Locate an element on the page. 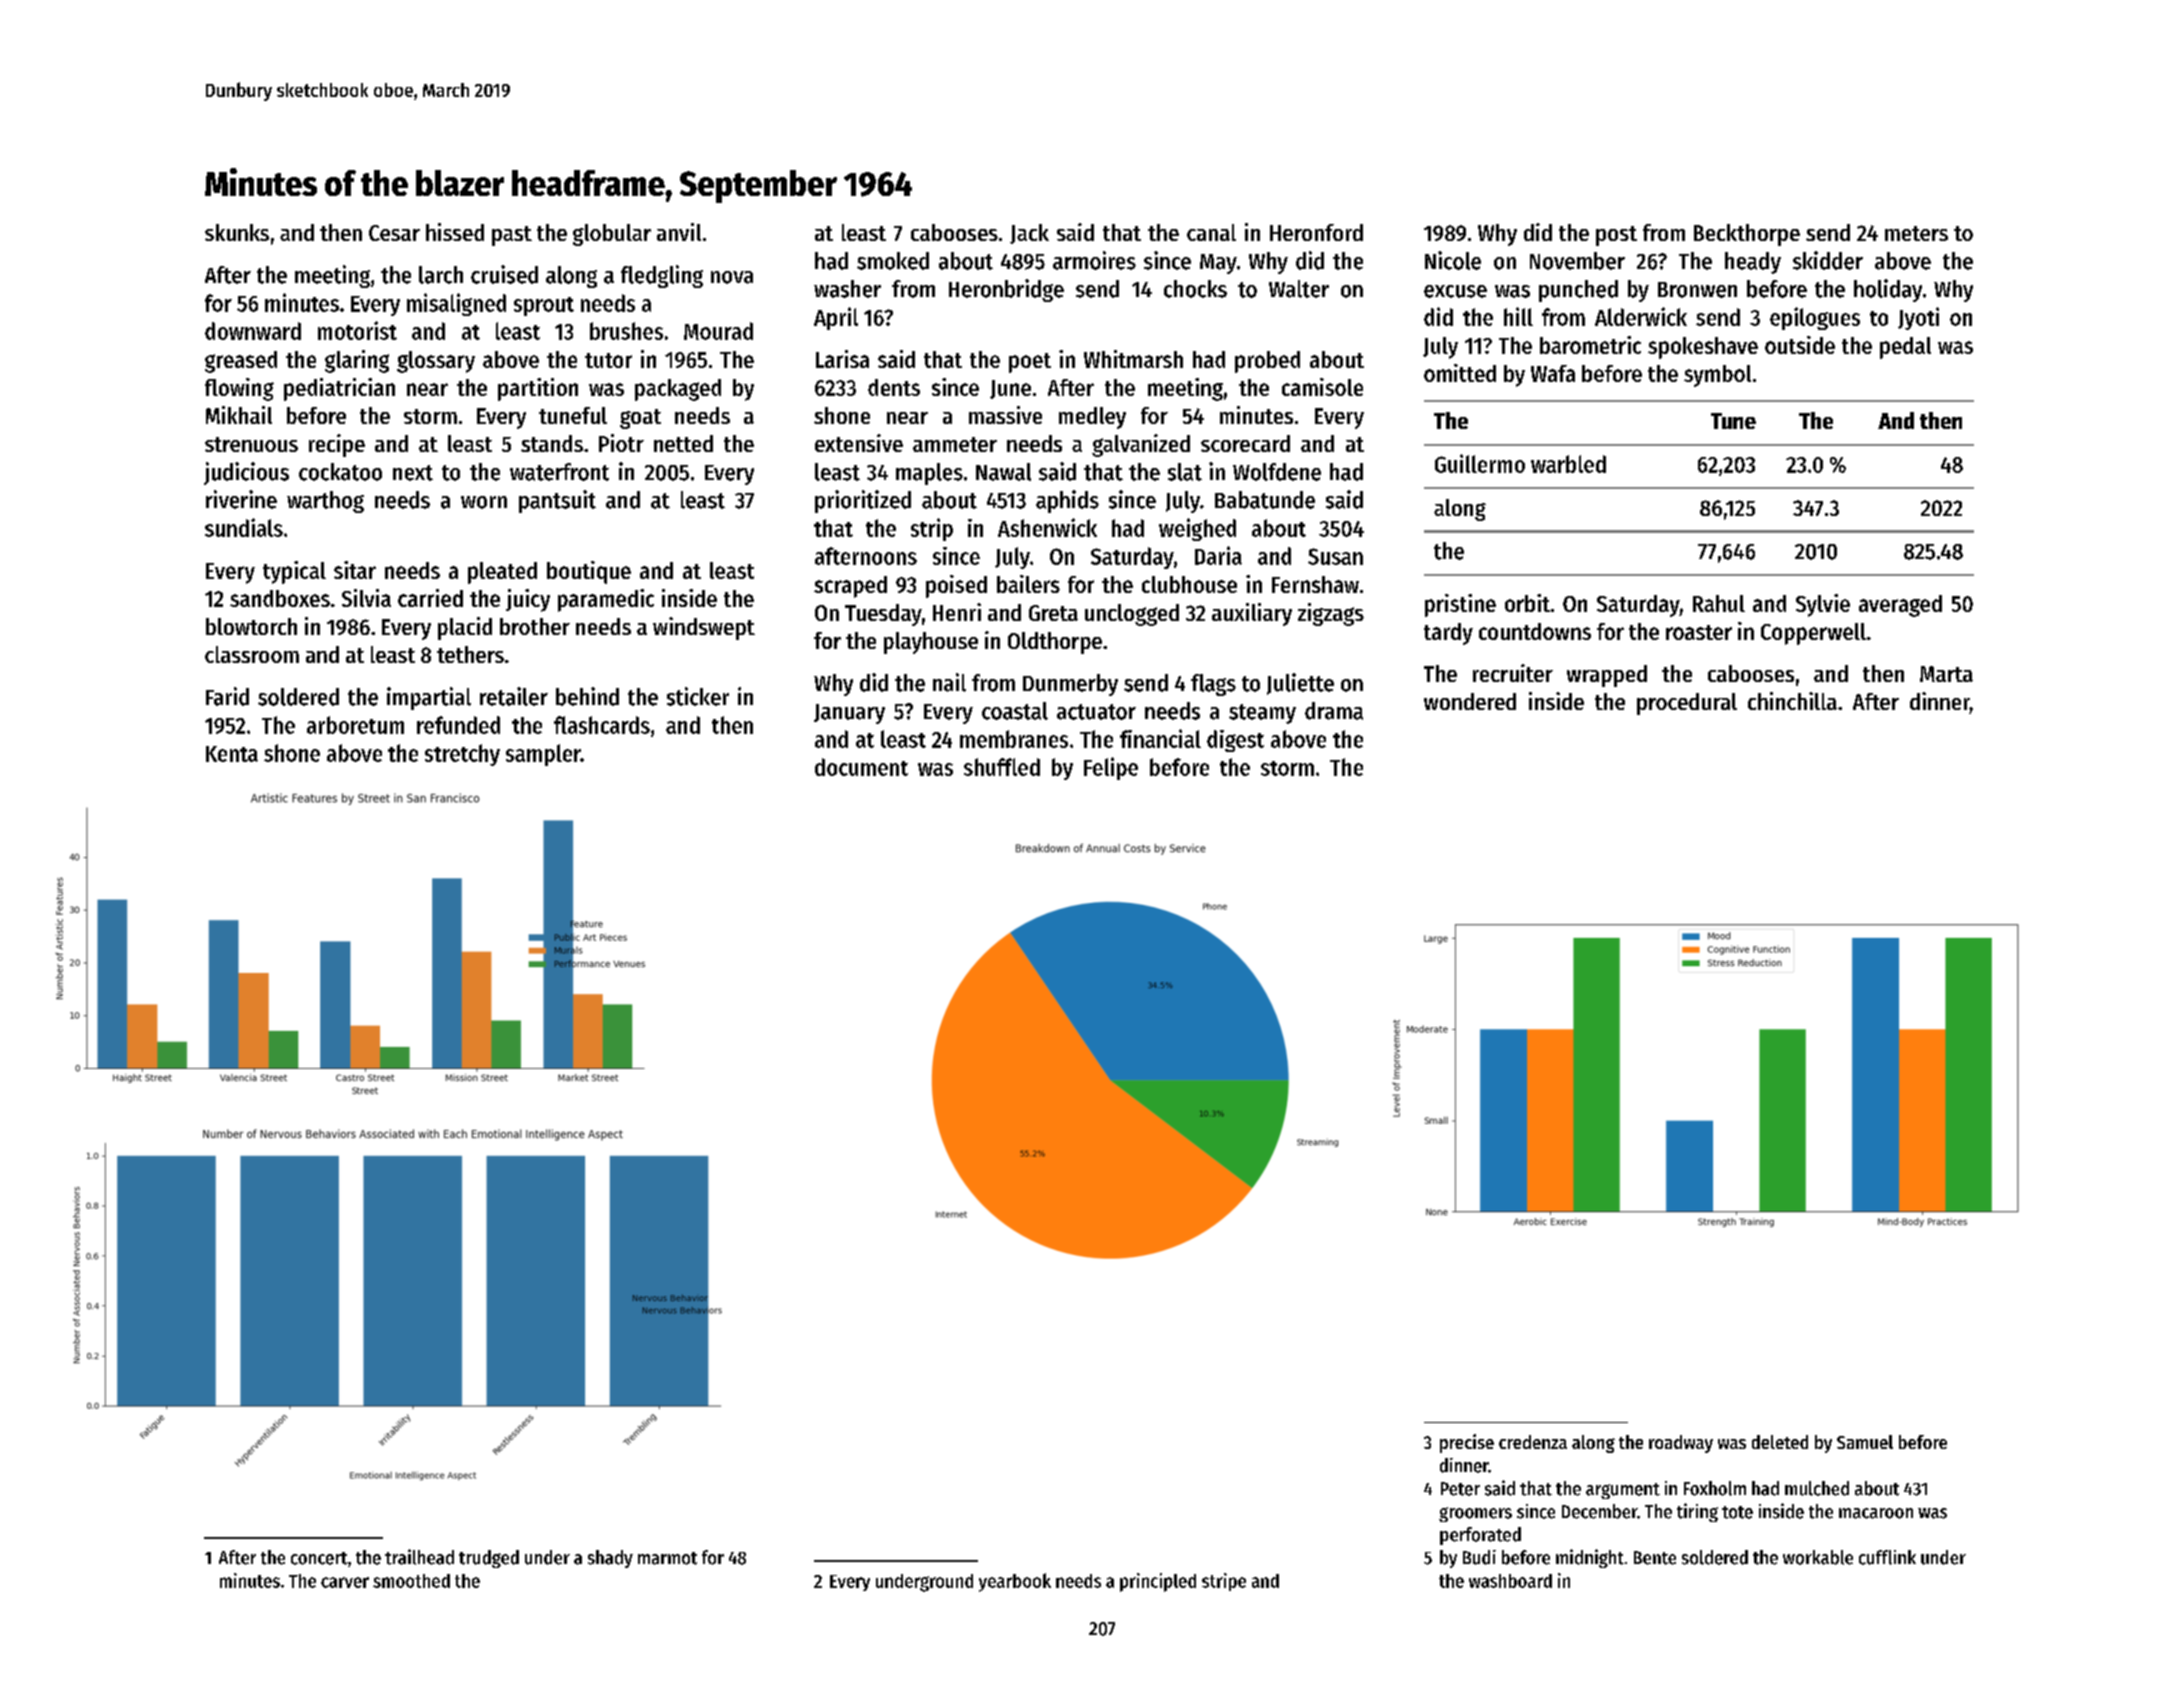 The height and width of the document is (1683, 2178). refunded is located at coordinates (458, 725).
